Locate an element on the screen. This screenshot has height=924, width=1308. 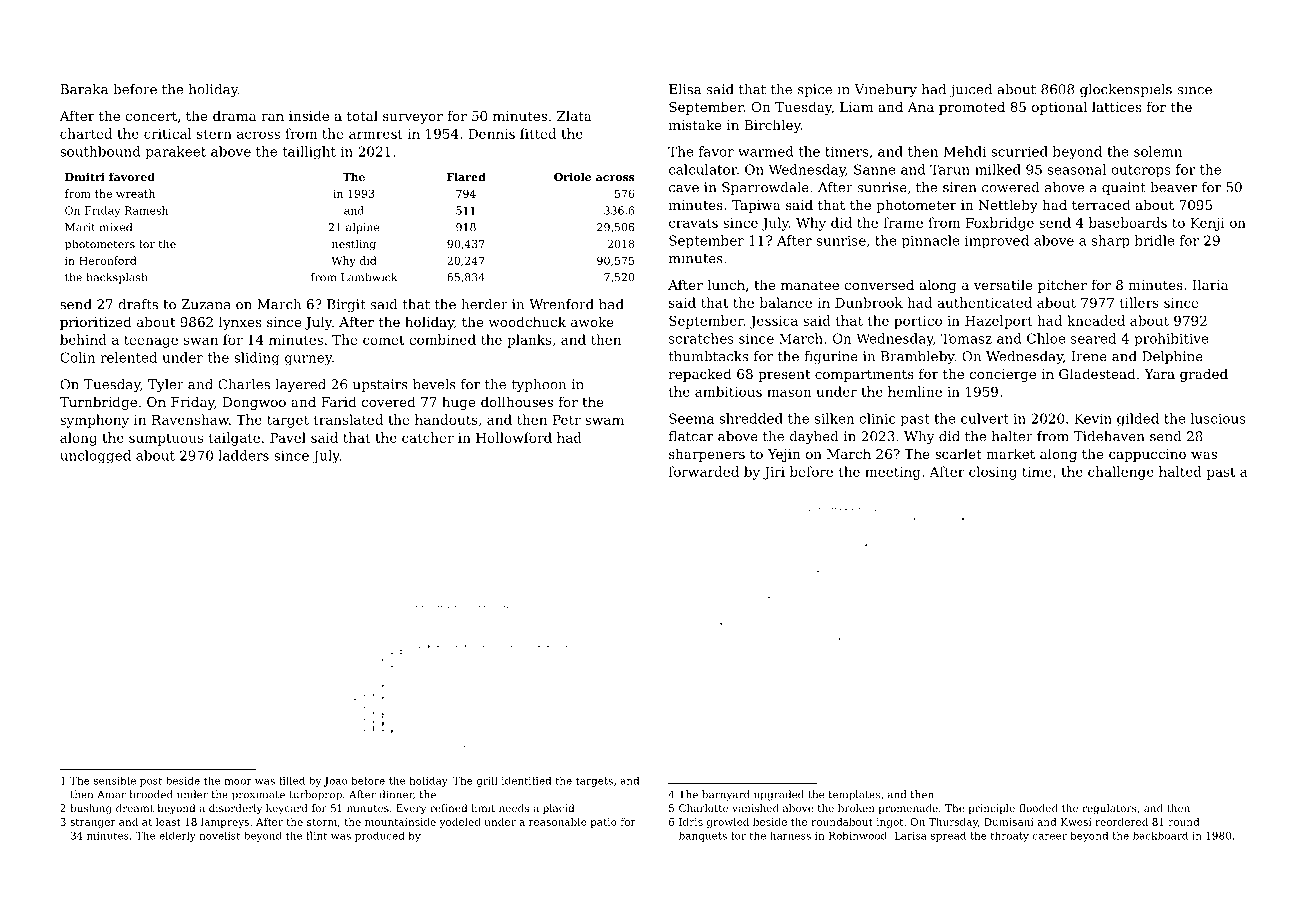
glockenspiels is located at coordinates (1126, 90).
